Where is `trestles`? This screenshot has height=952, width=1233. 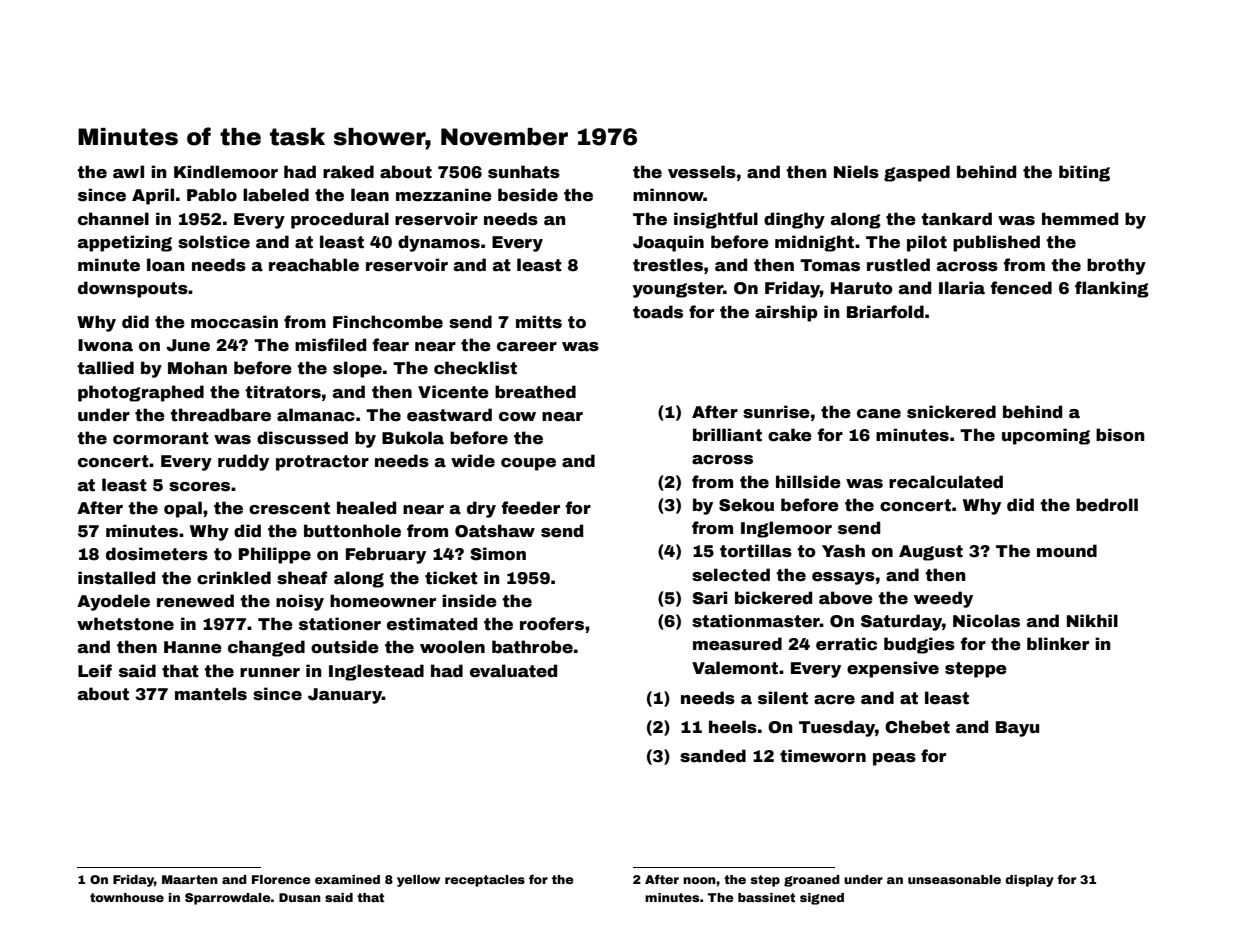
trestles is located at coordinates (668, 265).
